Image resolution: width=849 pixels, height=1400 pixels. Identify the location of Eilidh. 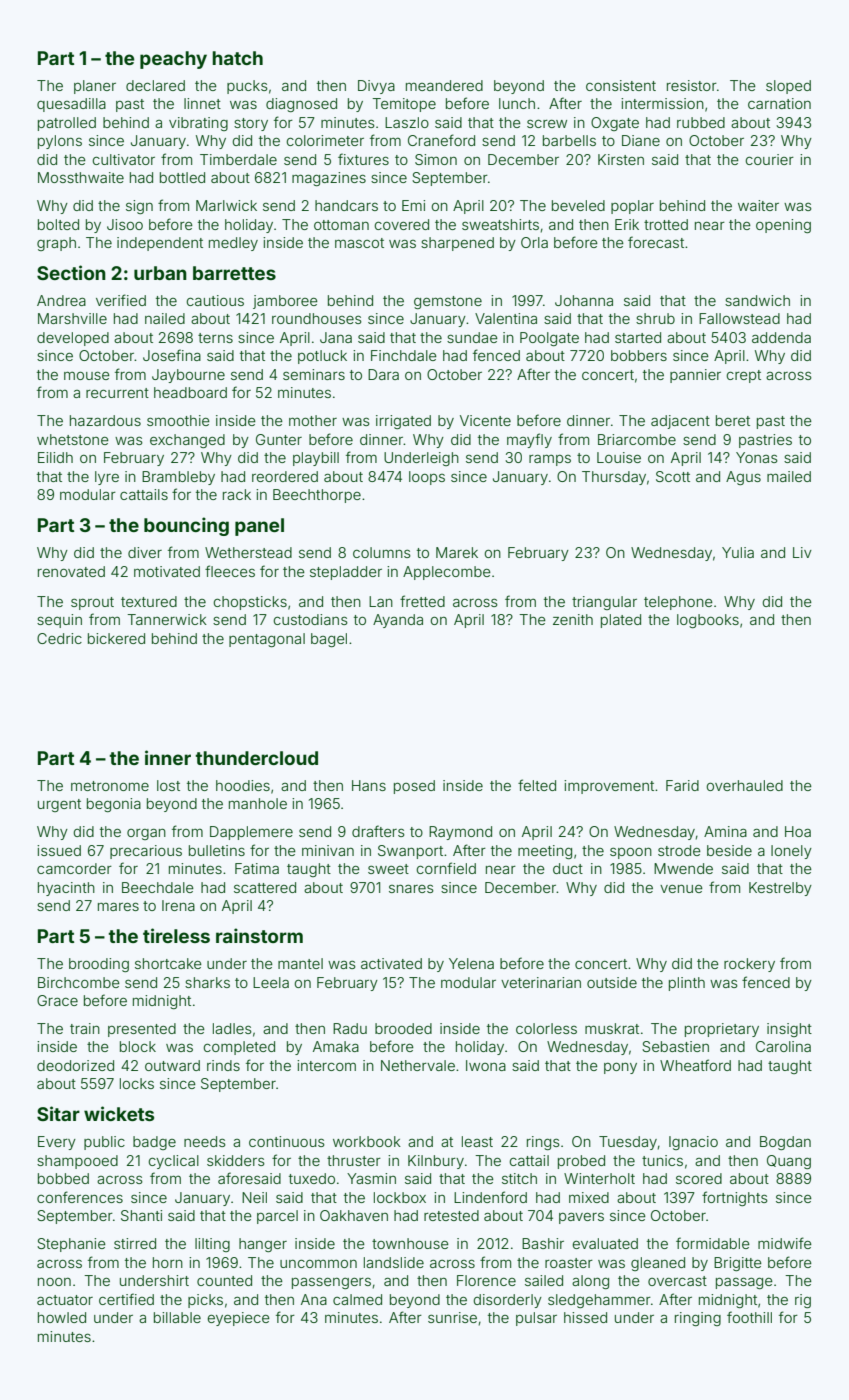
(55, 457).
